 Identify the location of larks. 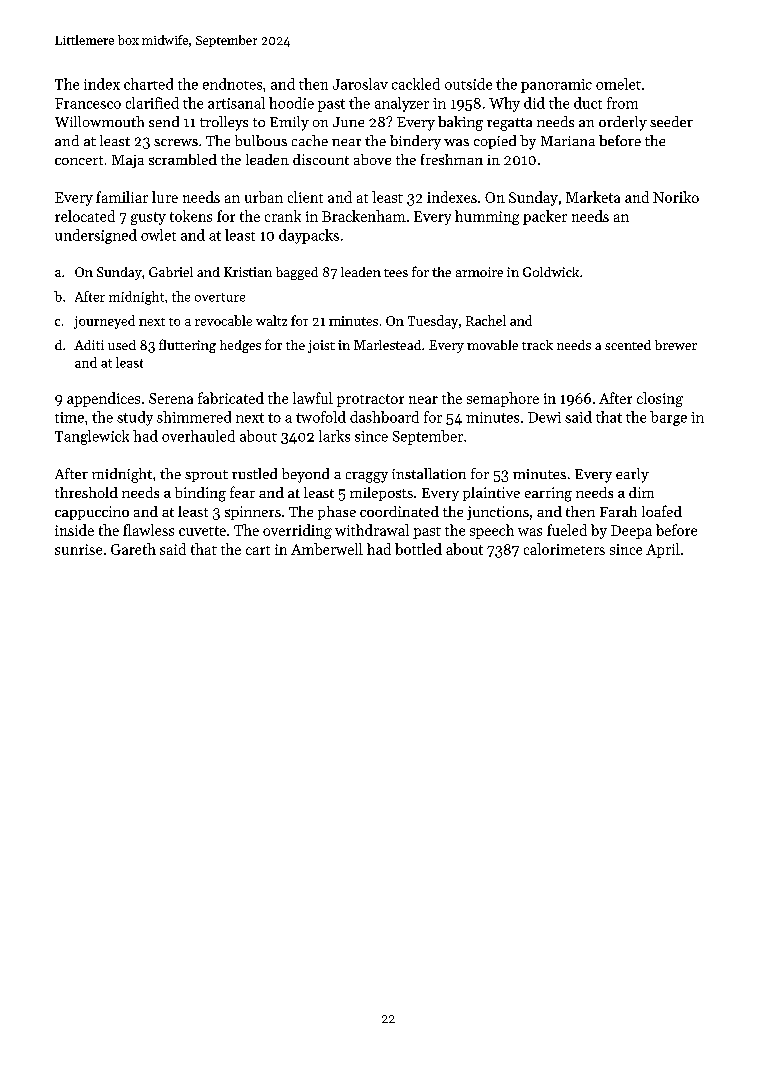
(334, 436).
